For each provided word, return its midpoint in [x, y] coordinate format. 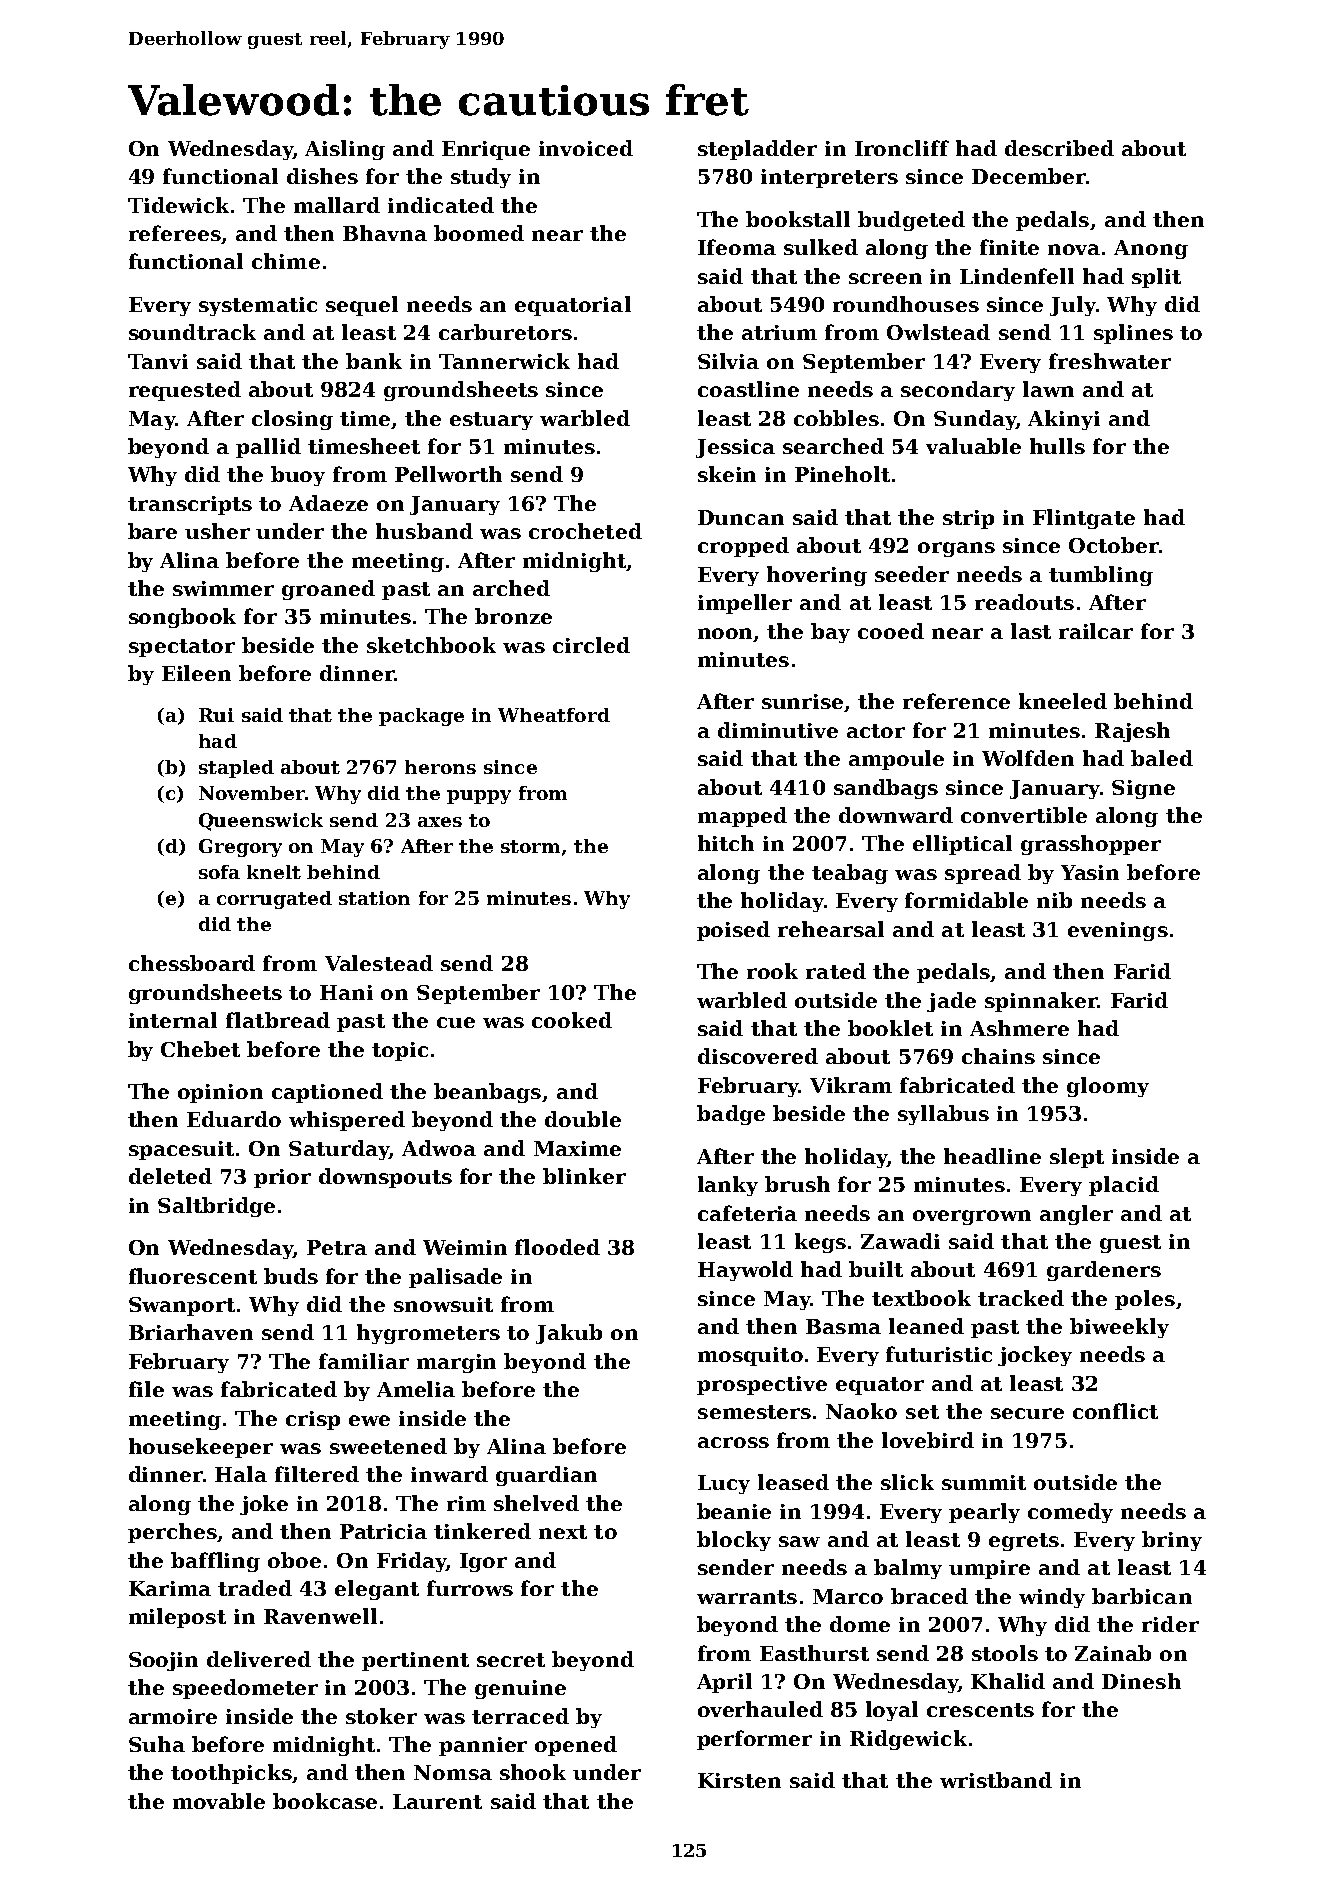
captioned [327, 1093]
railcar [1096, 631]
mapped [742, 817]
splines [1133, 334]
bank [374, 361]
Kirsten [739, 1780]
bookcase [325, 1801]
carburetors [505, 332]
